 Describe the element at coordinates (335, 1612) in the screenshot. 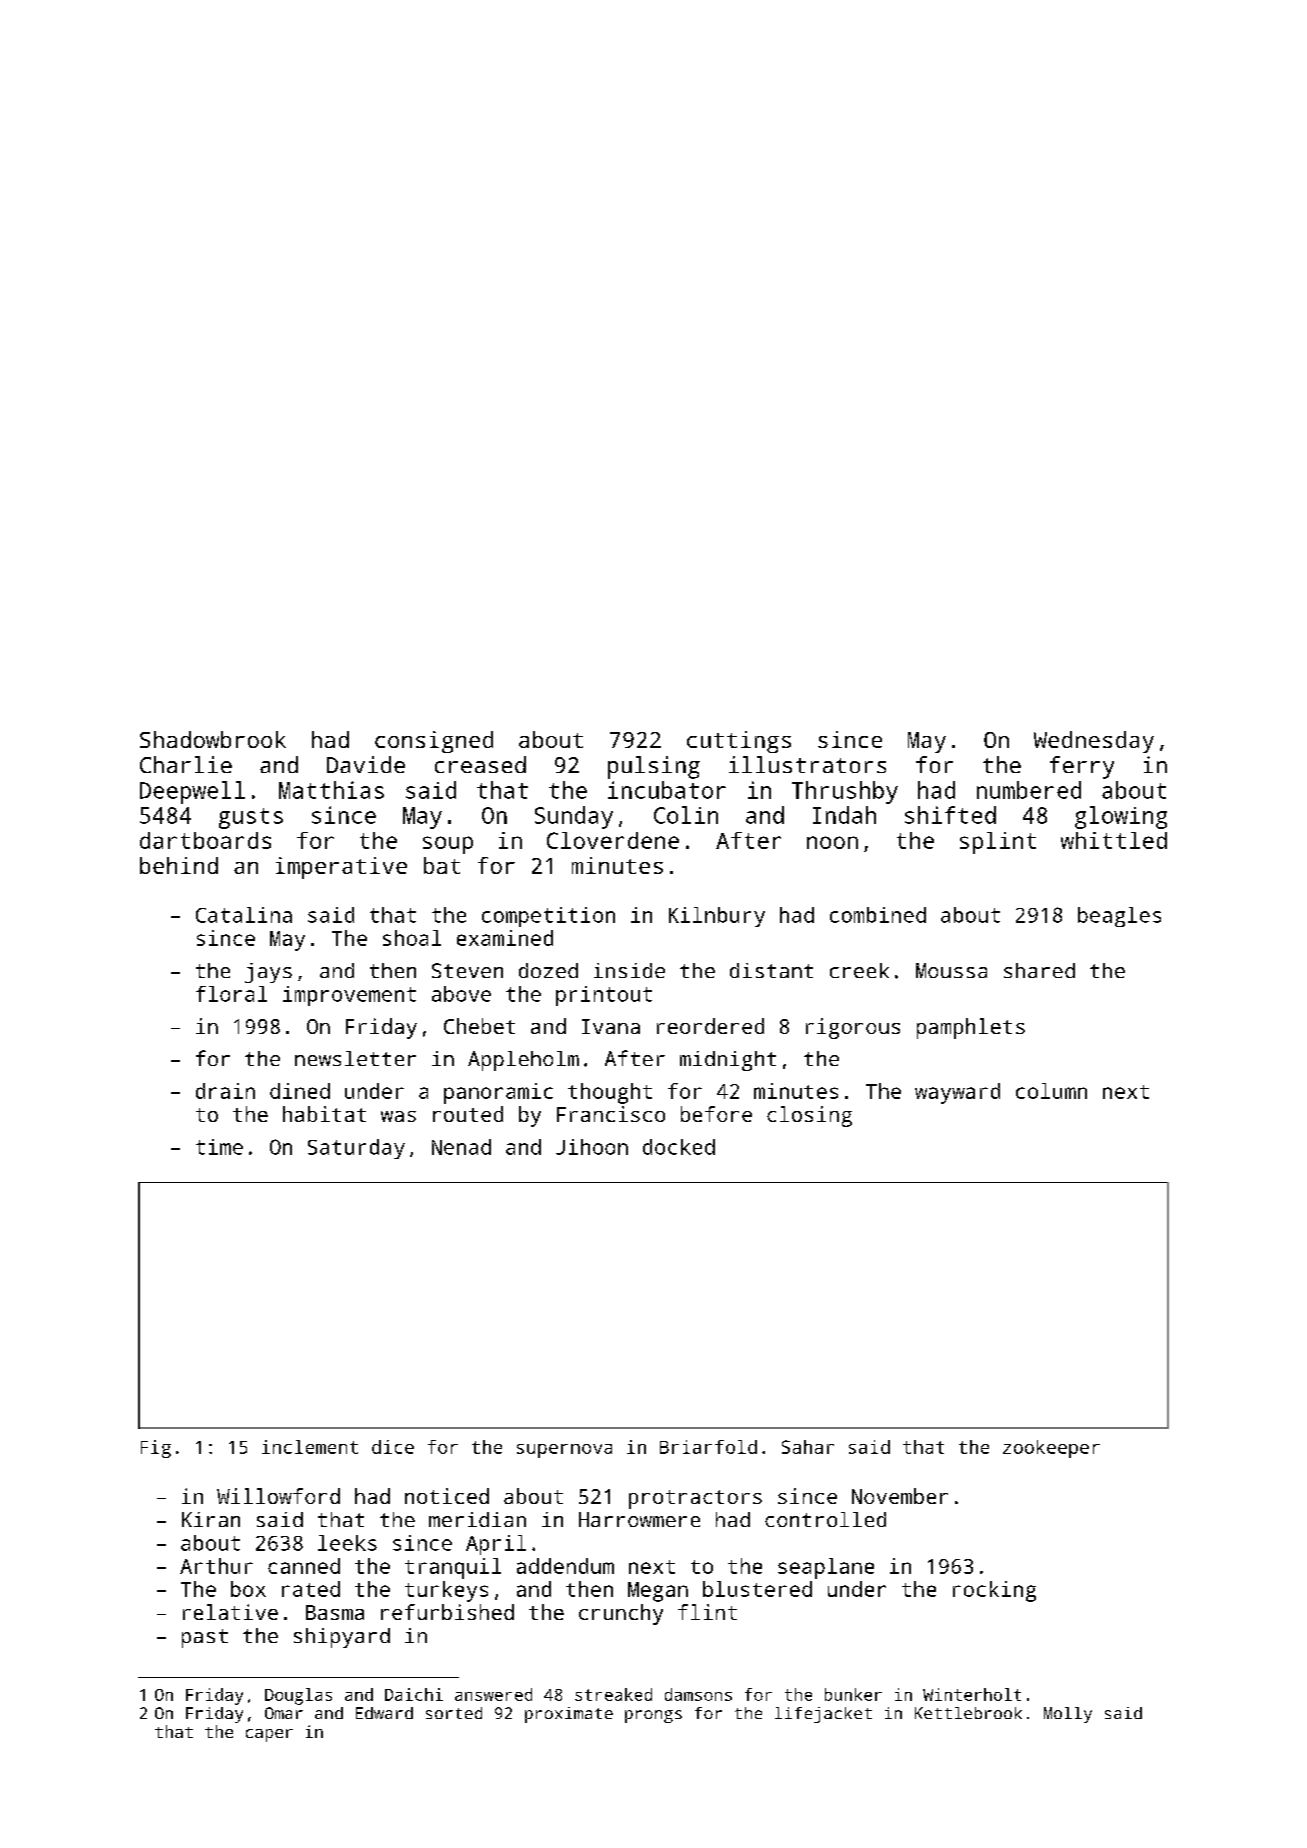

I see `Basma` at that location.
